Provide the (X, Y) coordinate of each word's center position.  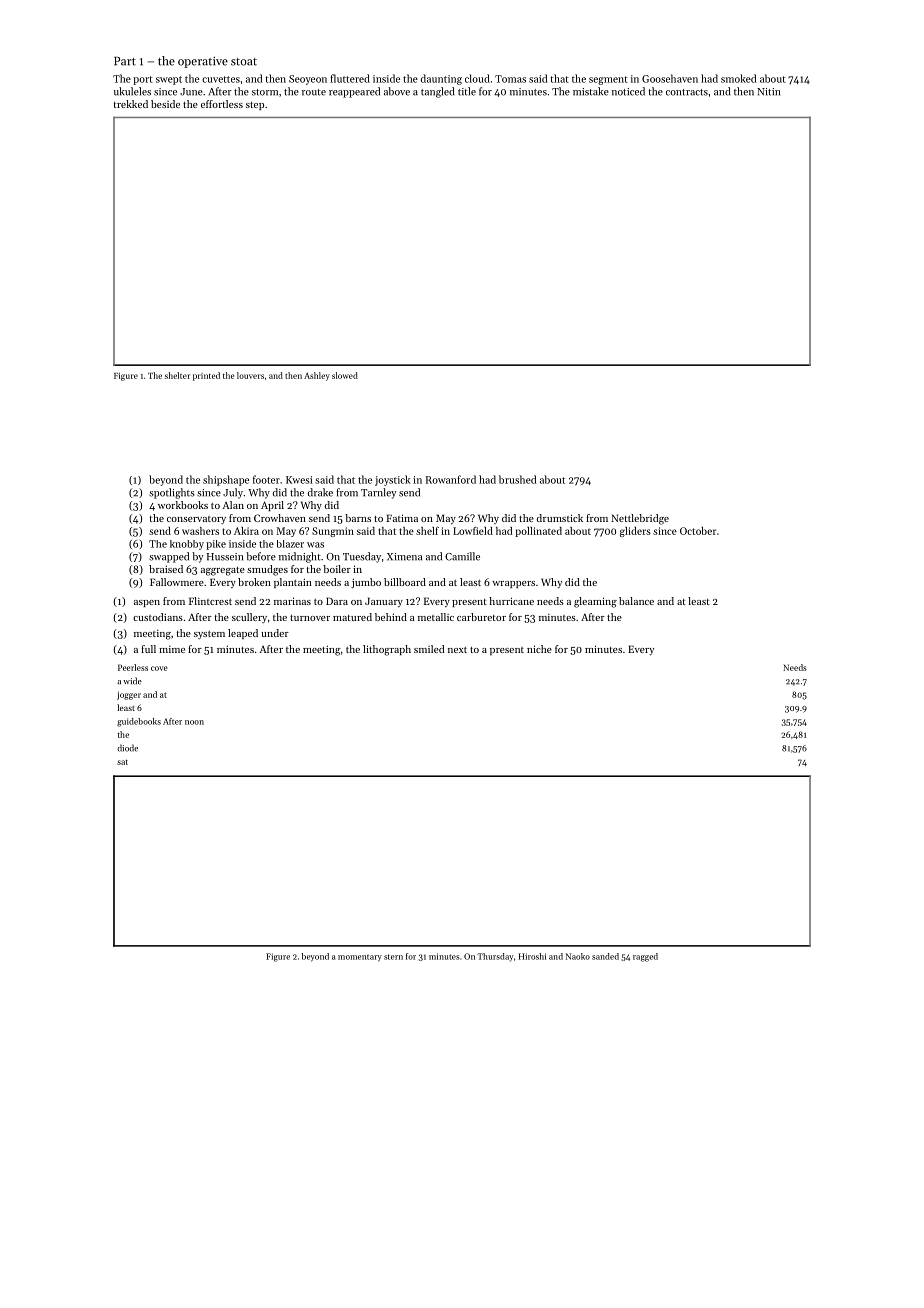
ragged (645, 957)
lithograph (387, 650)
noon (194, 722)
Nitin (768, 92)
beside (165, 104)
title (467, 91)
